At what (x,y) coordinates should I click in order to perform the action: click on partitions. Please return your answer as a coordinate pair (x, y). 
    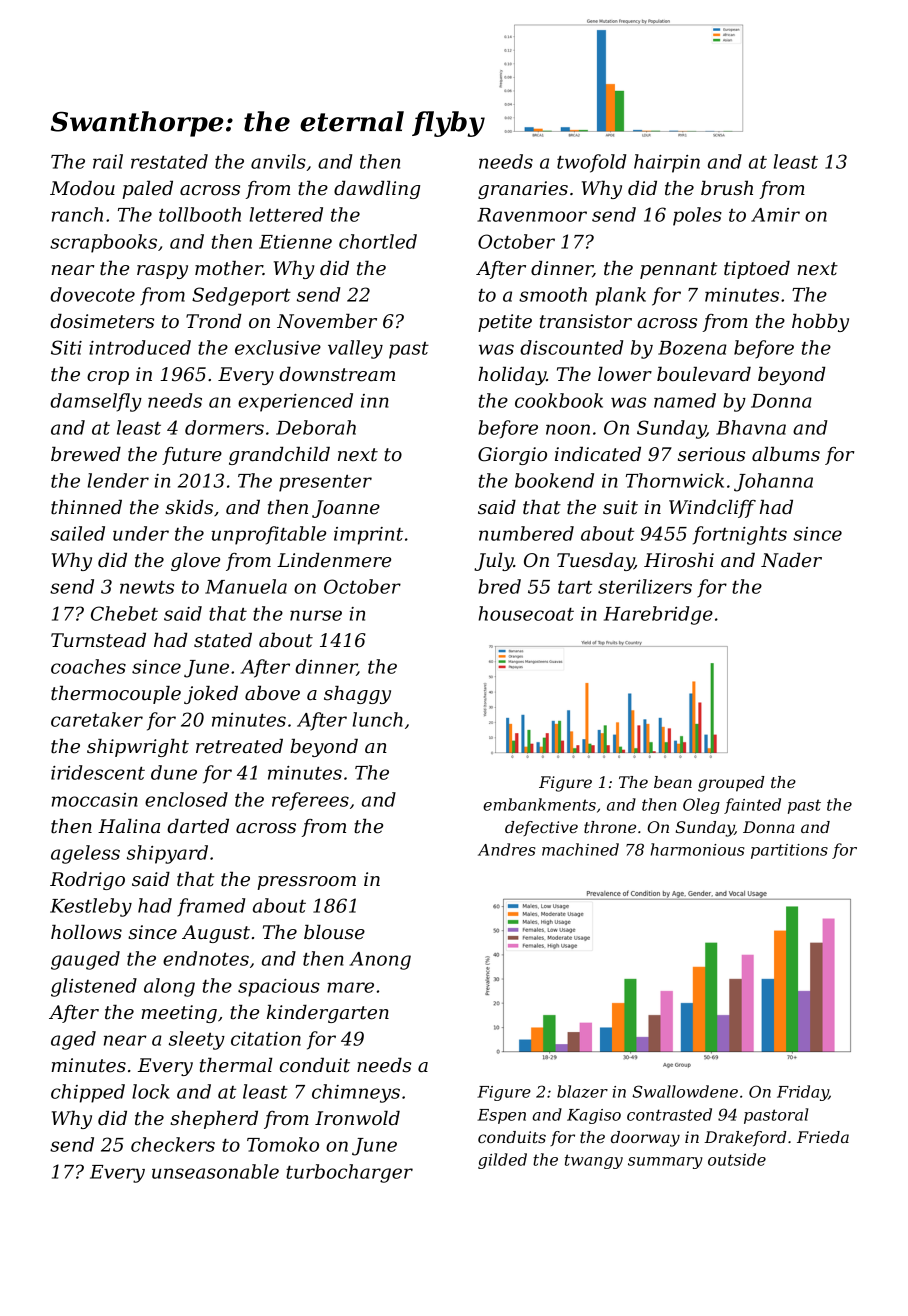
    Looking at the image, I should click on (789, 851).
